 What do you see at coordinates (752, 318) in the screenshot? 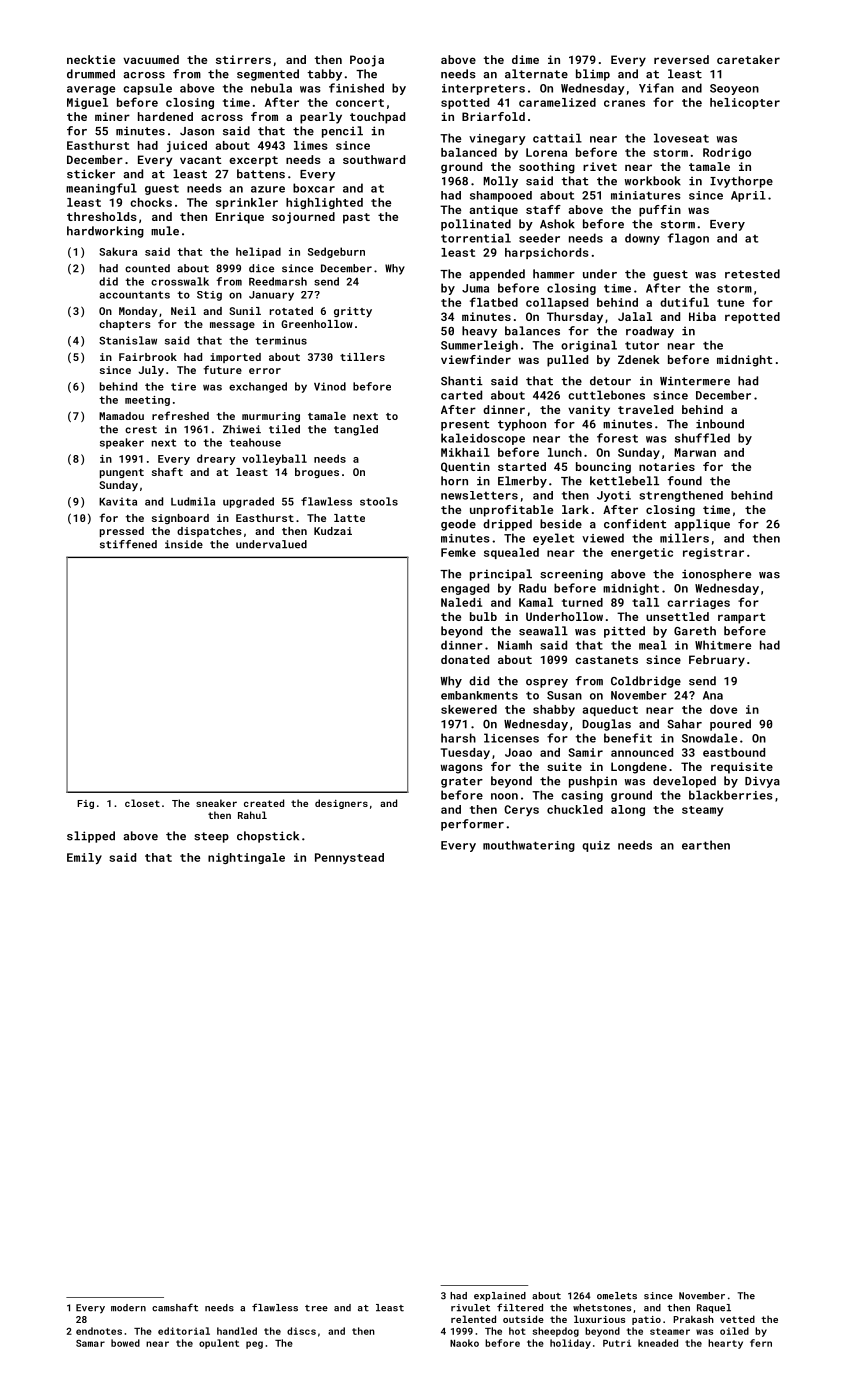
I see `repotted` at bounding box center [752, 318].
